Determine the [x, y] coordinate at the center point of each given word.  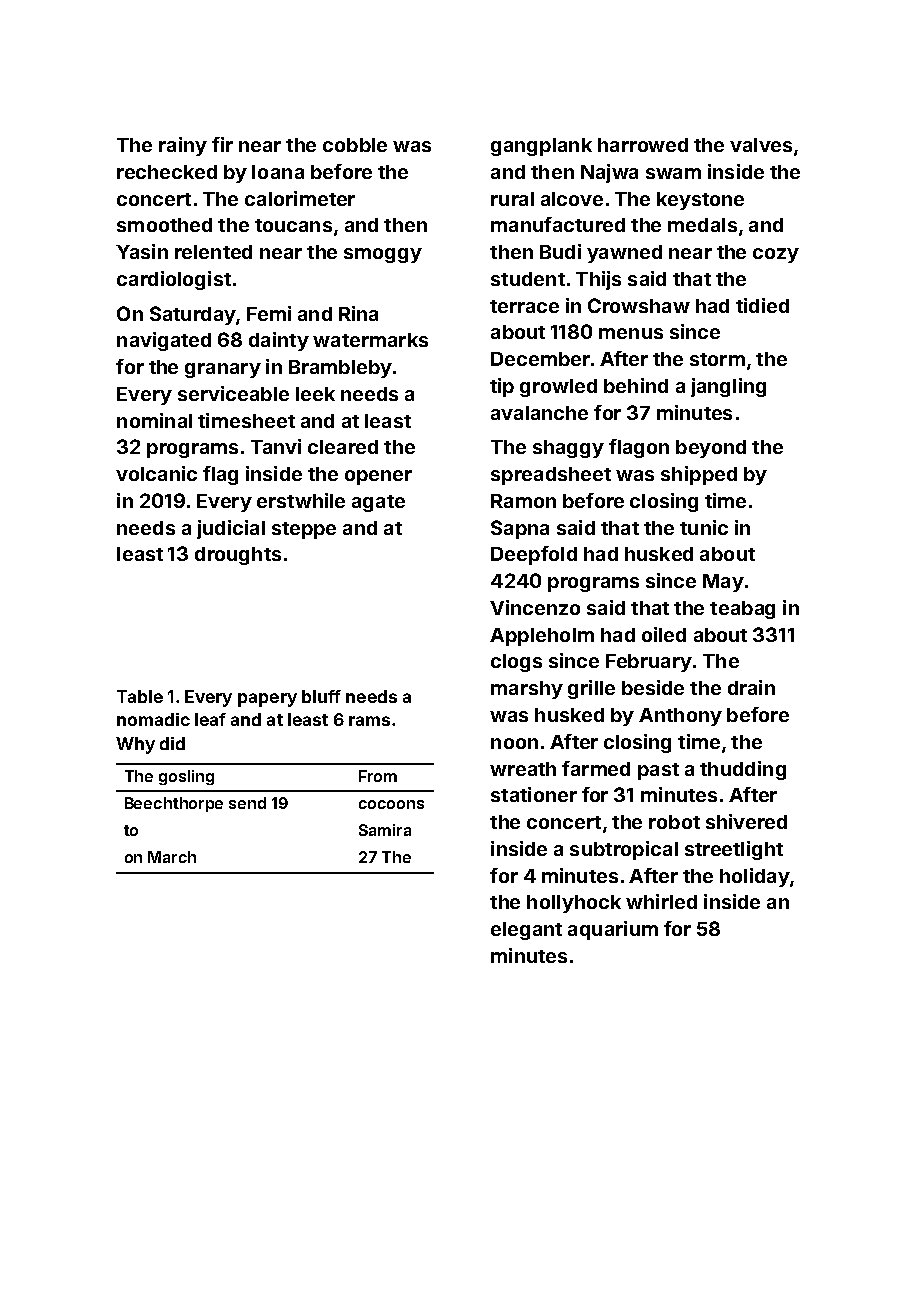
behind [636, 385]
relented [213, 252]
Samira [385, 830]
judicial [231, 529]
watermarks [370, 340]
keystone [700, 201]
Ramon [523, 501]
